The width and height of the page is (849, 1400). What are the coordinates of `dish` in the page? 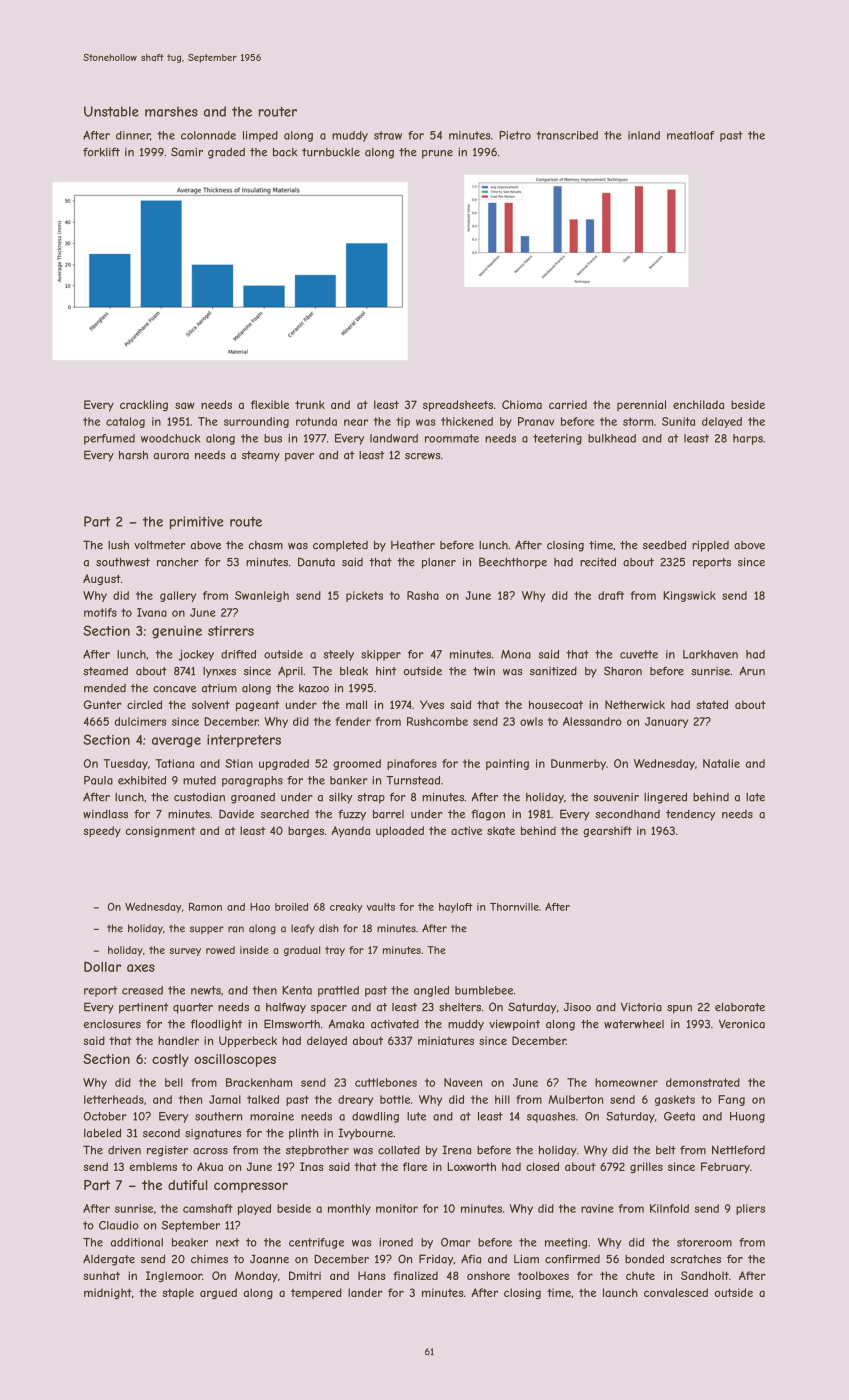 It's located at (329, 928).
